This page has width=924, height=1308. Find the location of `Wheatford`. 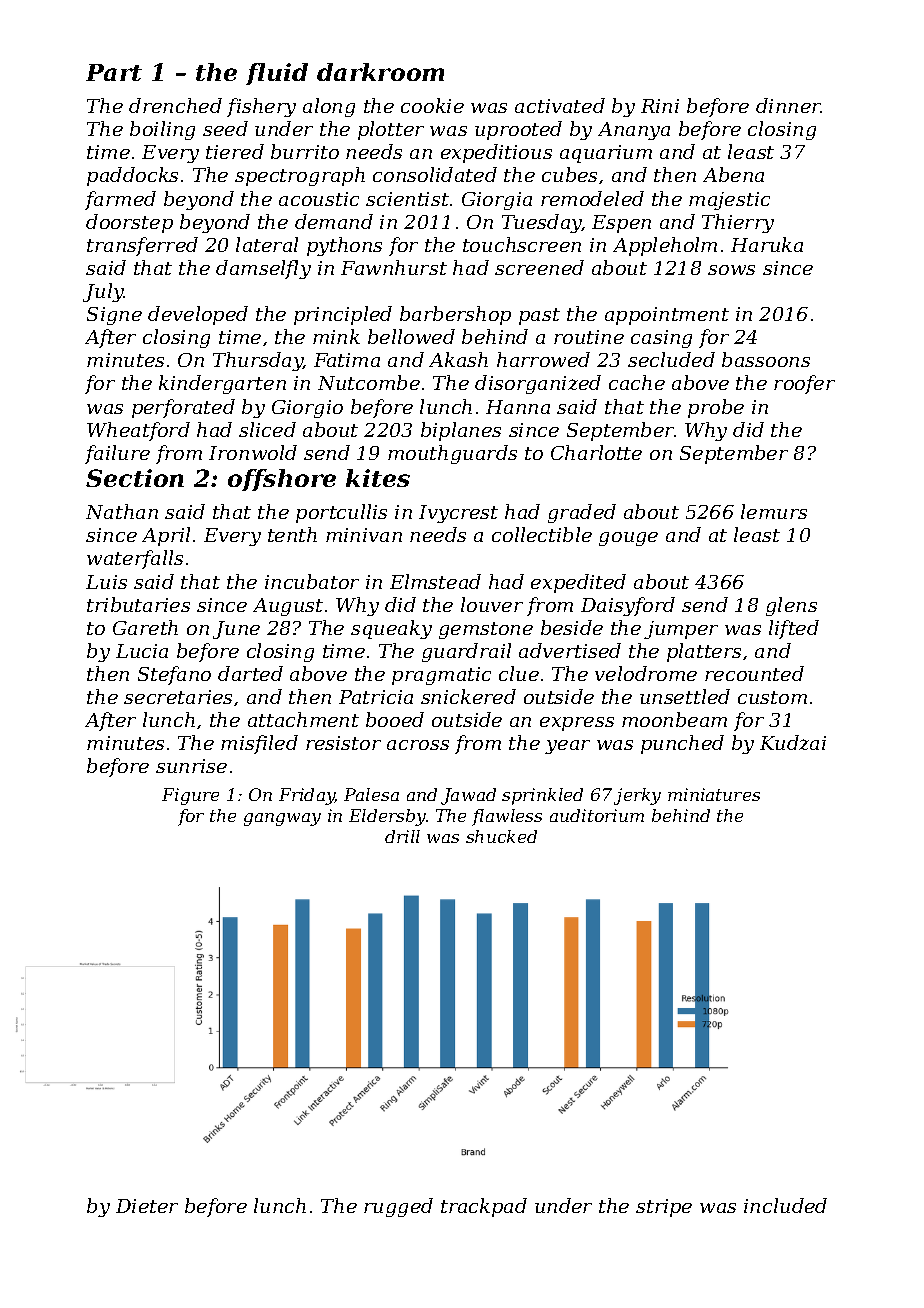

Wheatford is located at coordinates (138, 431).
